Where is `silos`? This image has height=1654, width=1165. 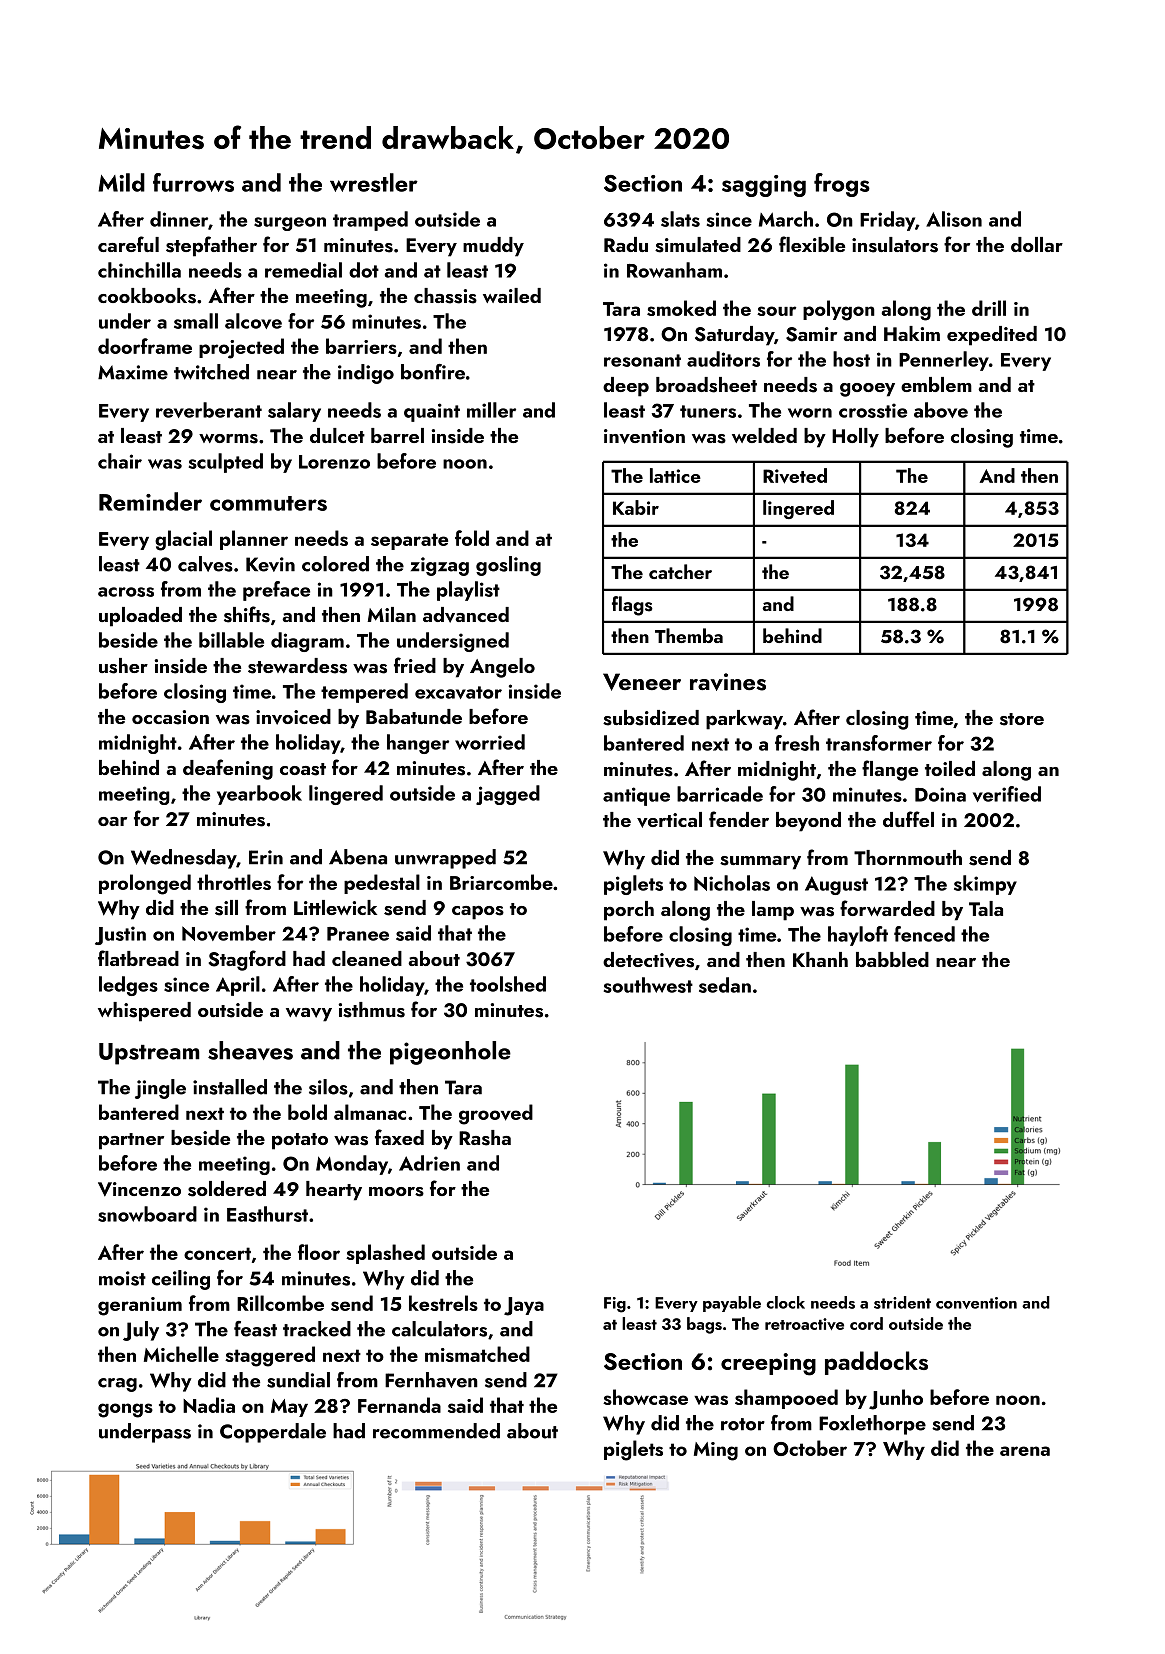 silos is located at coordinates (328, 1087).
